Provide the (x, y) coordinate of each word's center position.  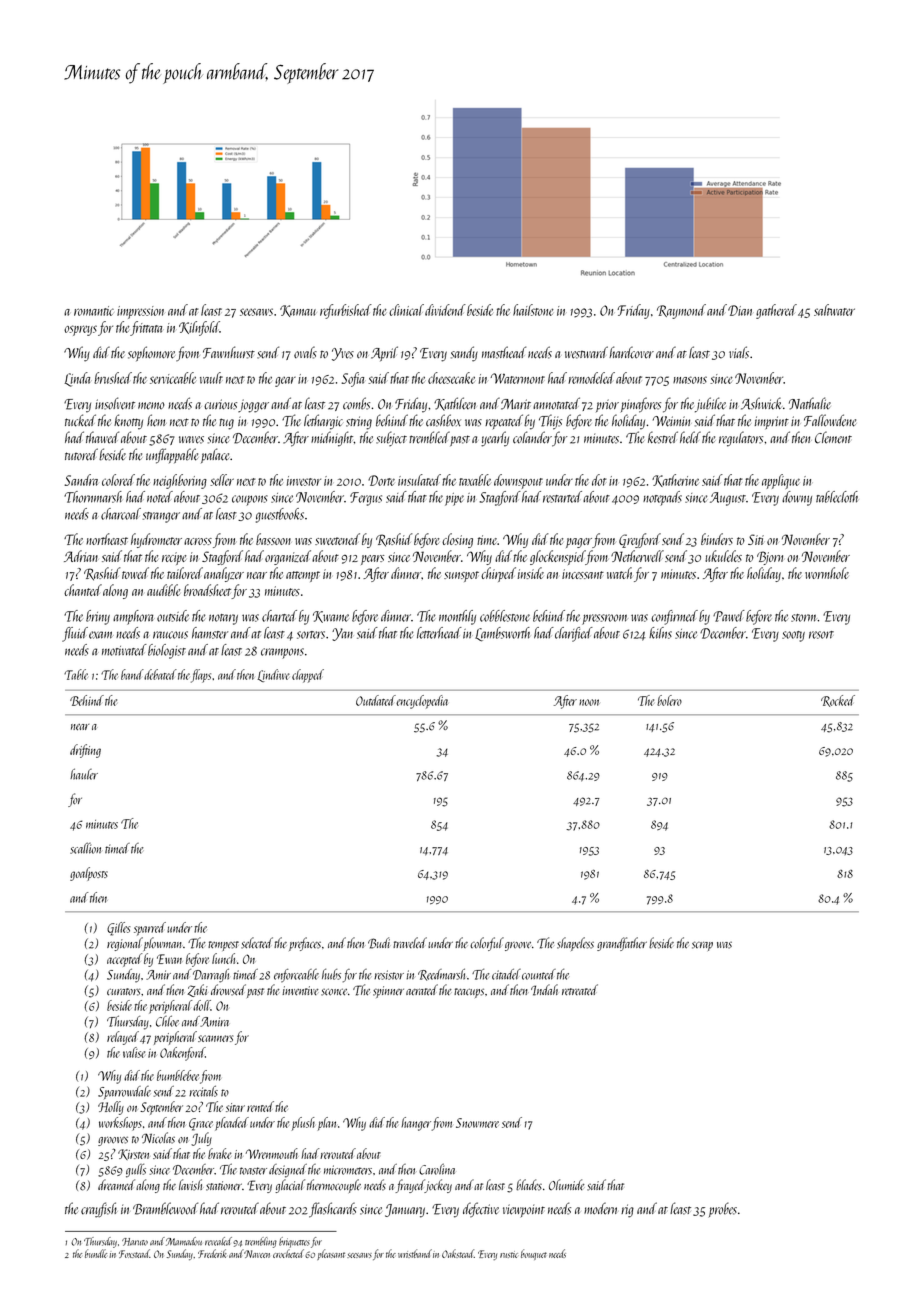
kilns (660, 633)
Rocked (838, 701)
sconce (334, 992)
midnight (332, 439)
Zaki (197, 990)
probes (723, 1209)
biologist (167, 651)
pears (372, 560)
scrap (702, 946)
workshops (120, 1124)
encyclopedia (422, 702)
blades (529, 1185)
